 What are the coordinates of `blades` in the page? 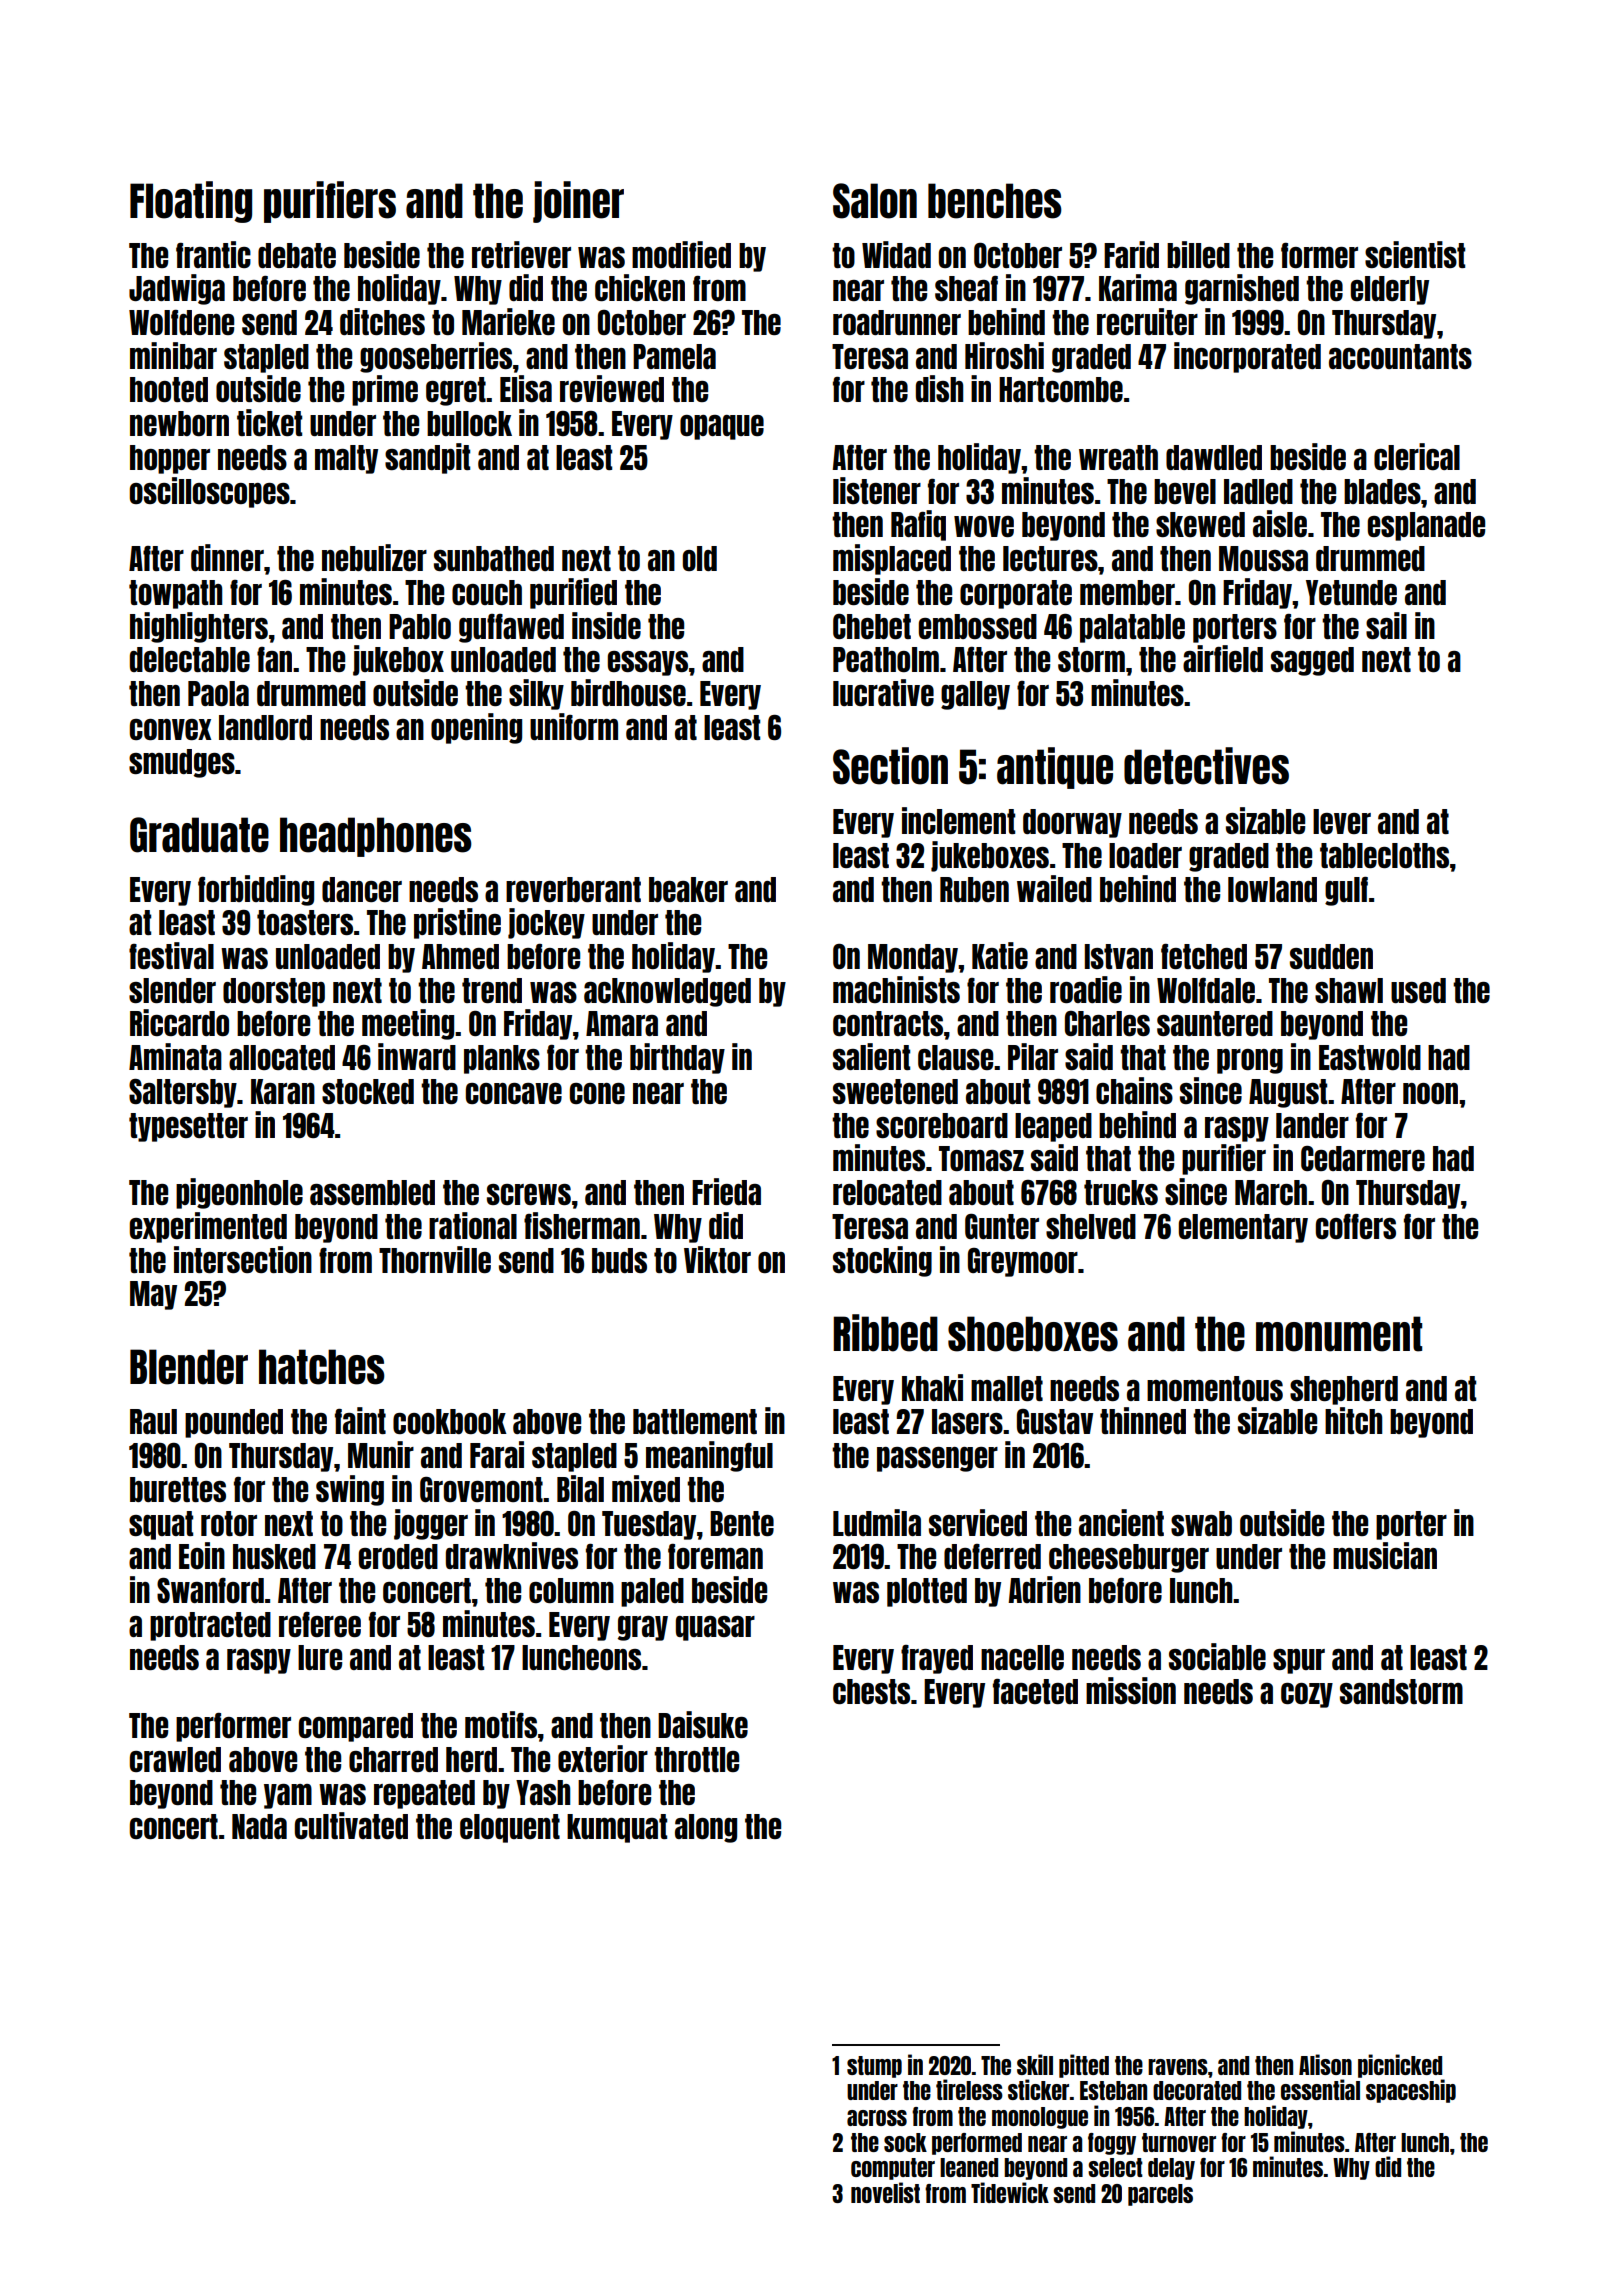 It's located at (1382, 491).
